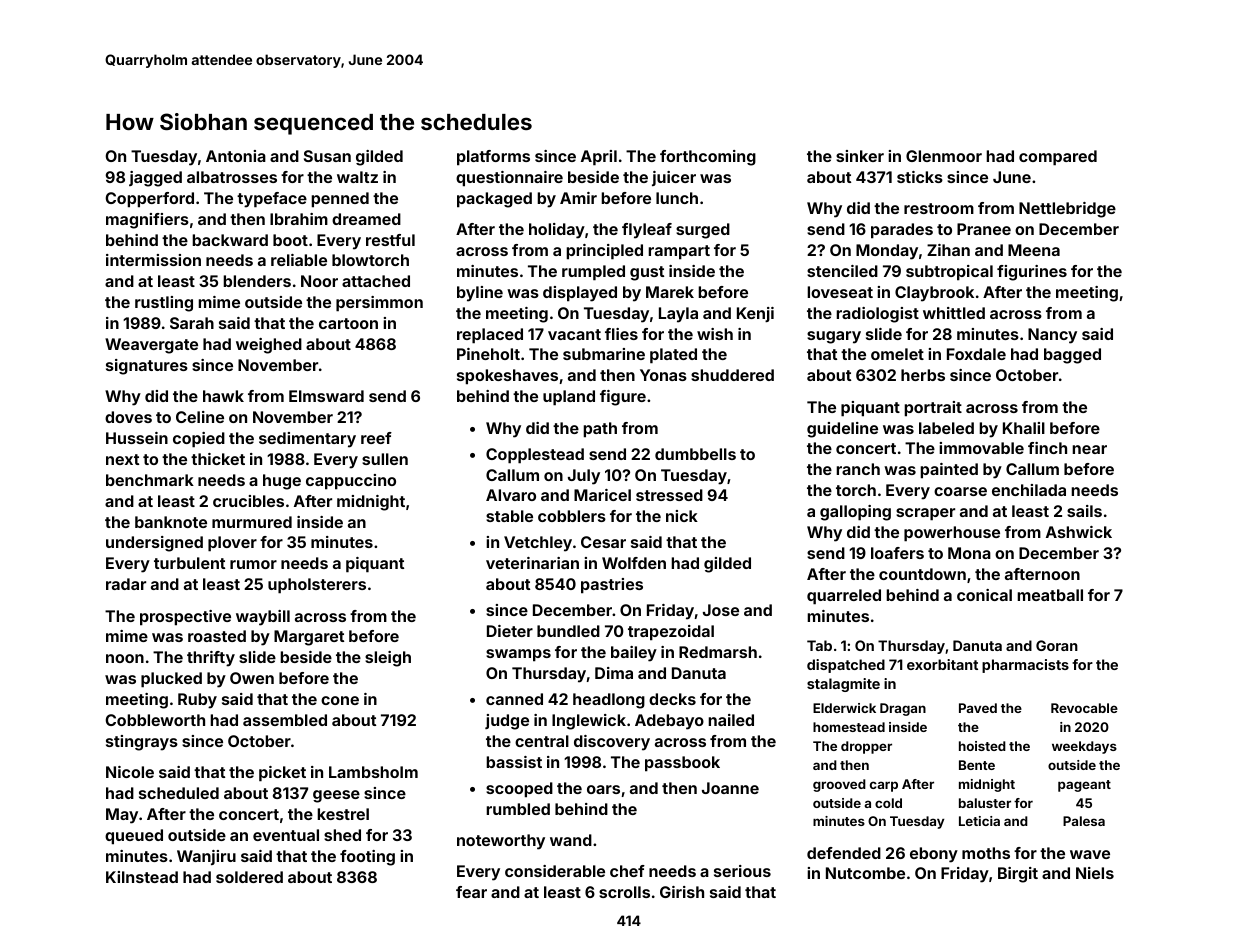  I want to click on wish, so click(715, 334).
